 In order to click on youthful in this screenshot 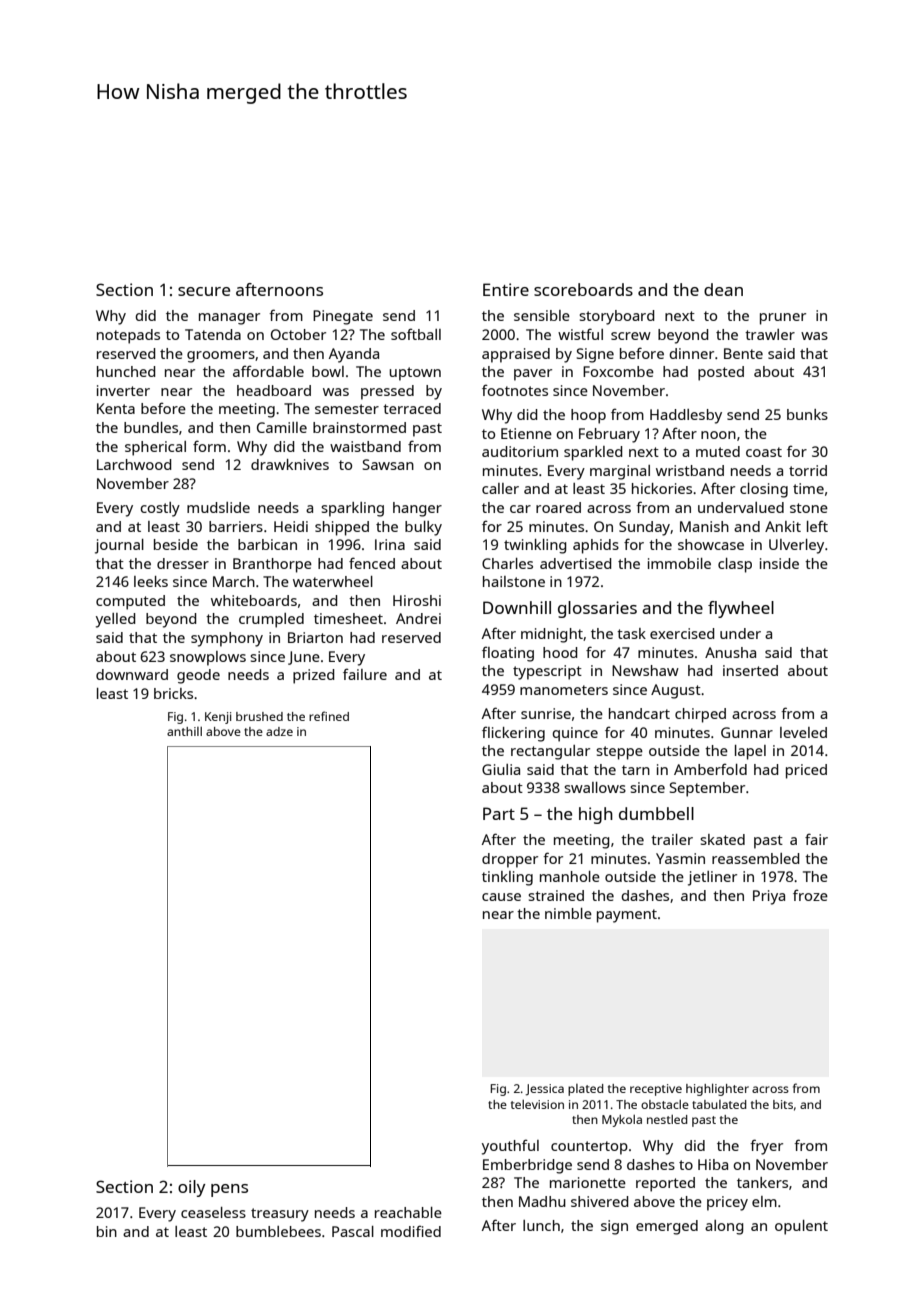, I will do `click(510, 1147)`.
